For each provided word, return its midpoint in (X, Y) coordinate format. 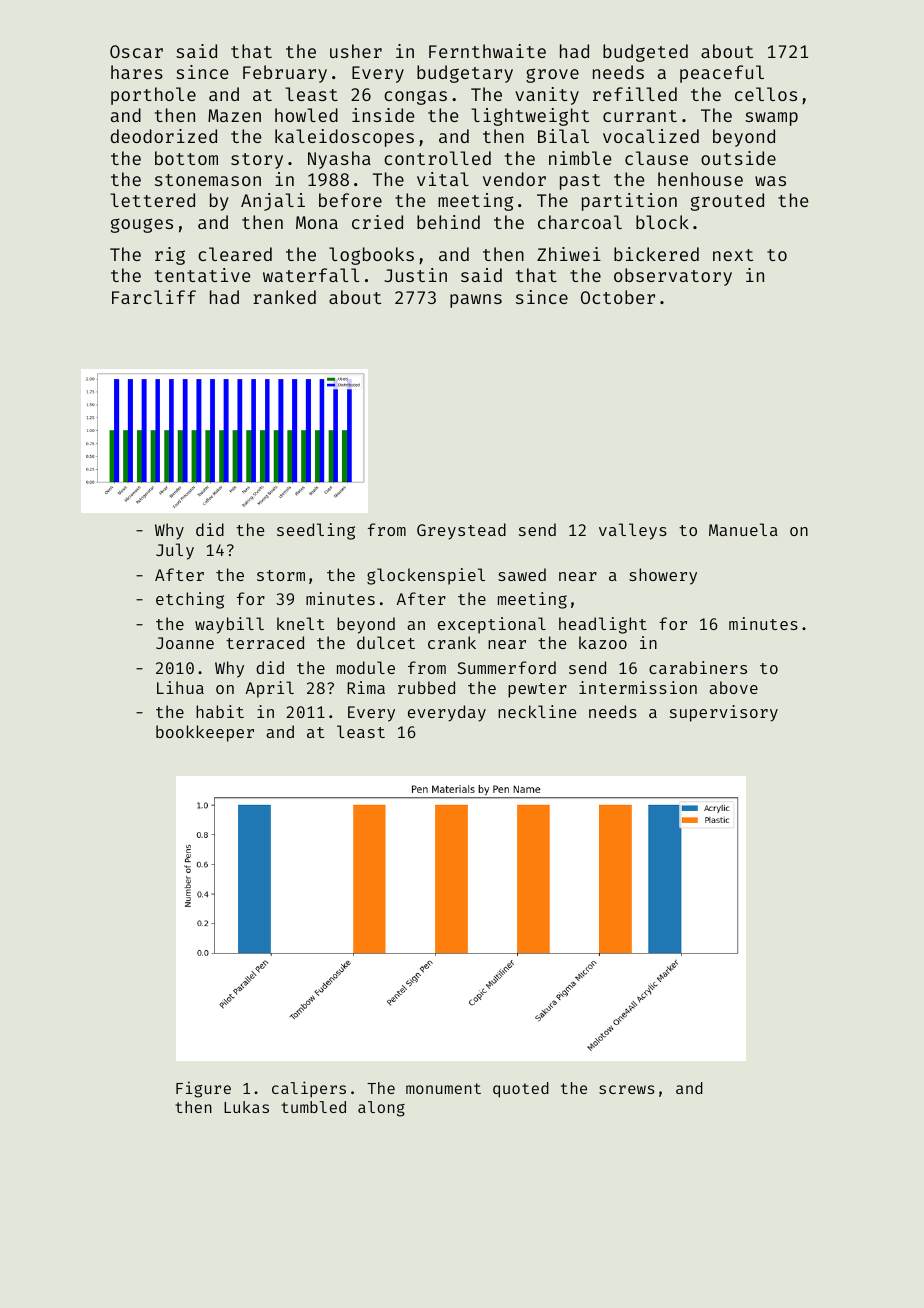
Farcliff (154, 297)
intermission (638, 687)
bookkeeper (205, 733)
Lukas (246, 1107)
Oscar (136, 51)
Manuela (743, 529)
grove (552, 75)
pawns (476, 301)
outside (738, 158)
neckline (537, 711)
